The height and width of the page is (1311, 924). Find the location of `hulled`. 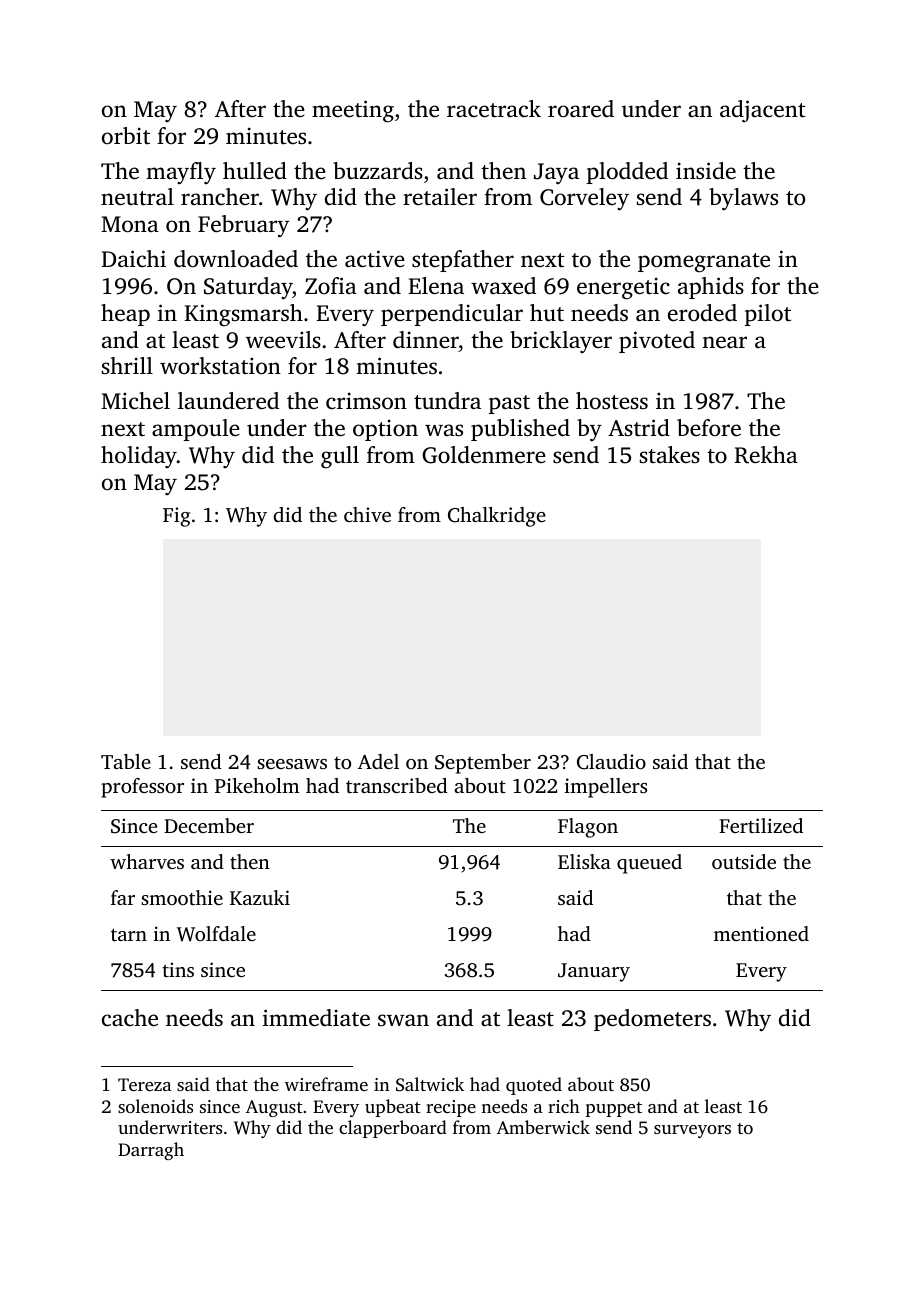

hulled is located at coordinates (255, 171).
